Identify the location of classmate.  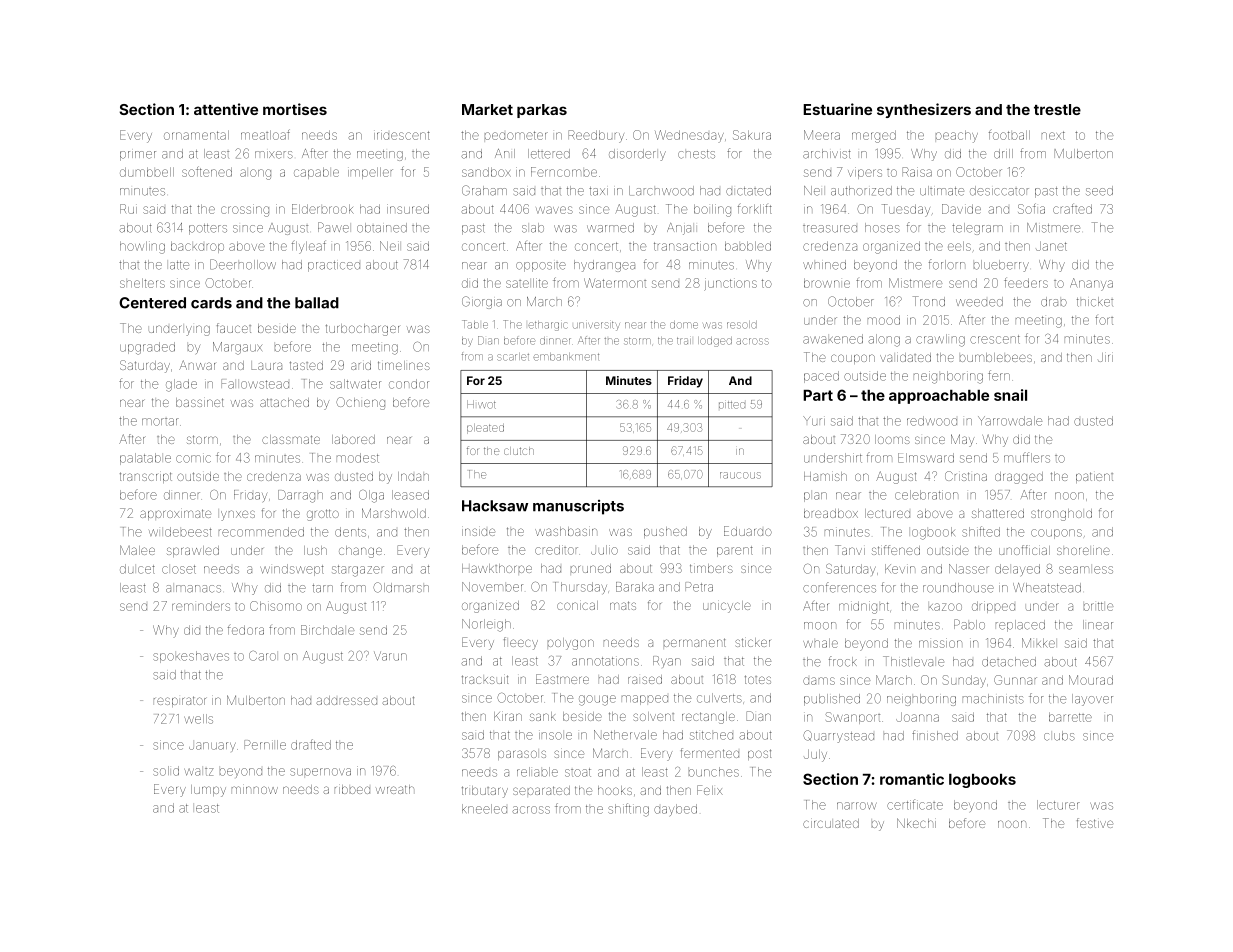
(291, 439).
